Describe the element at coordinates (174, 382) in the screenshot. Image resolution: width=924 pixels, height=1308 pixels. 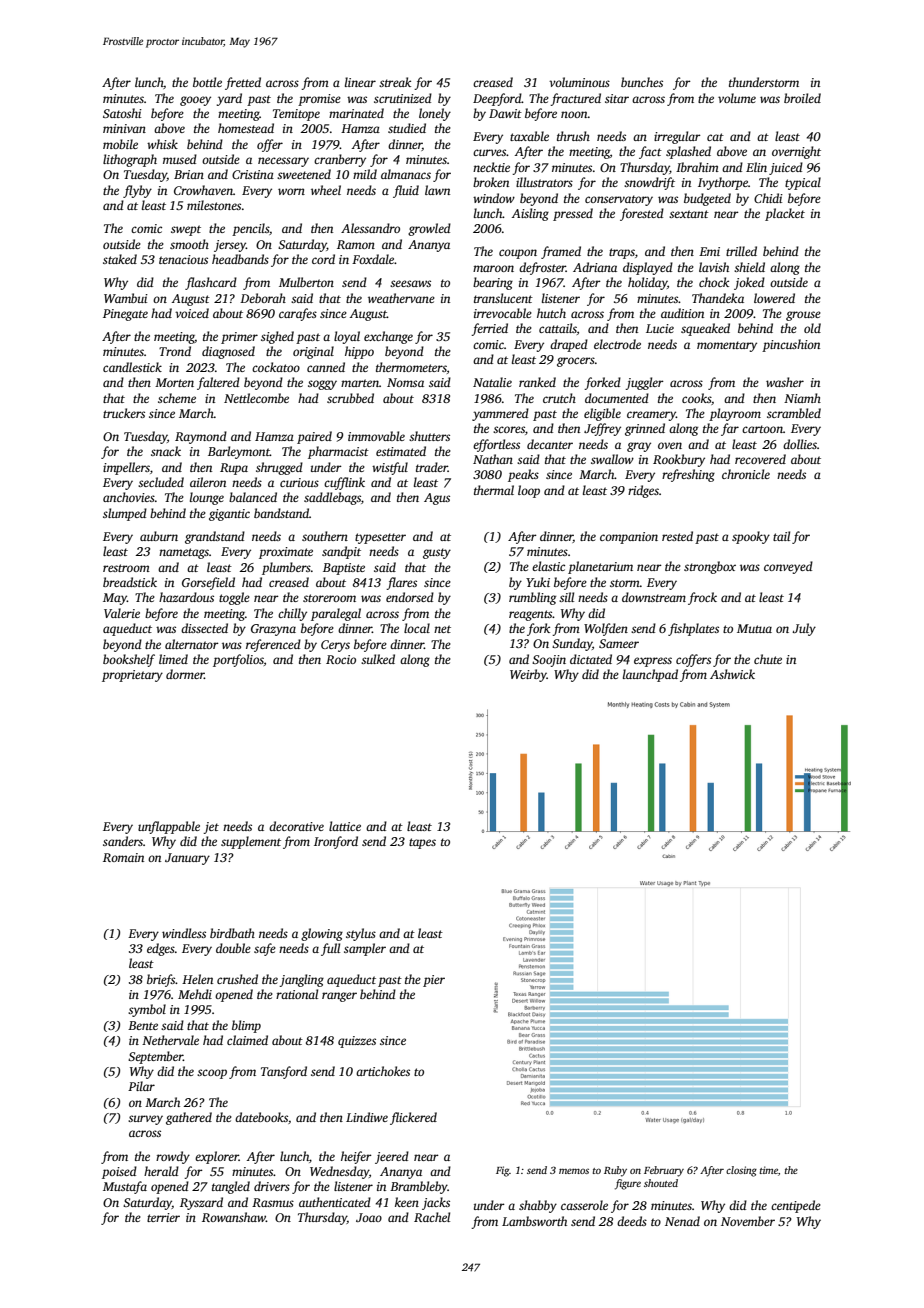
I see `Morten` at that location.
